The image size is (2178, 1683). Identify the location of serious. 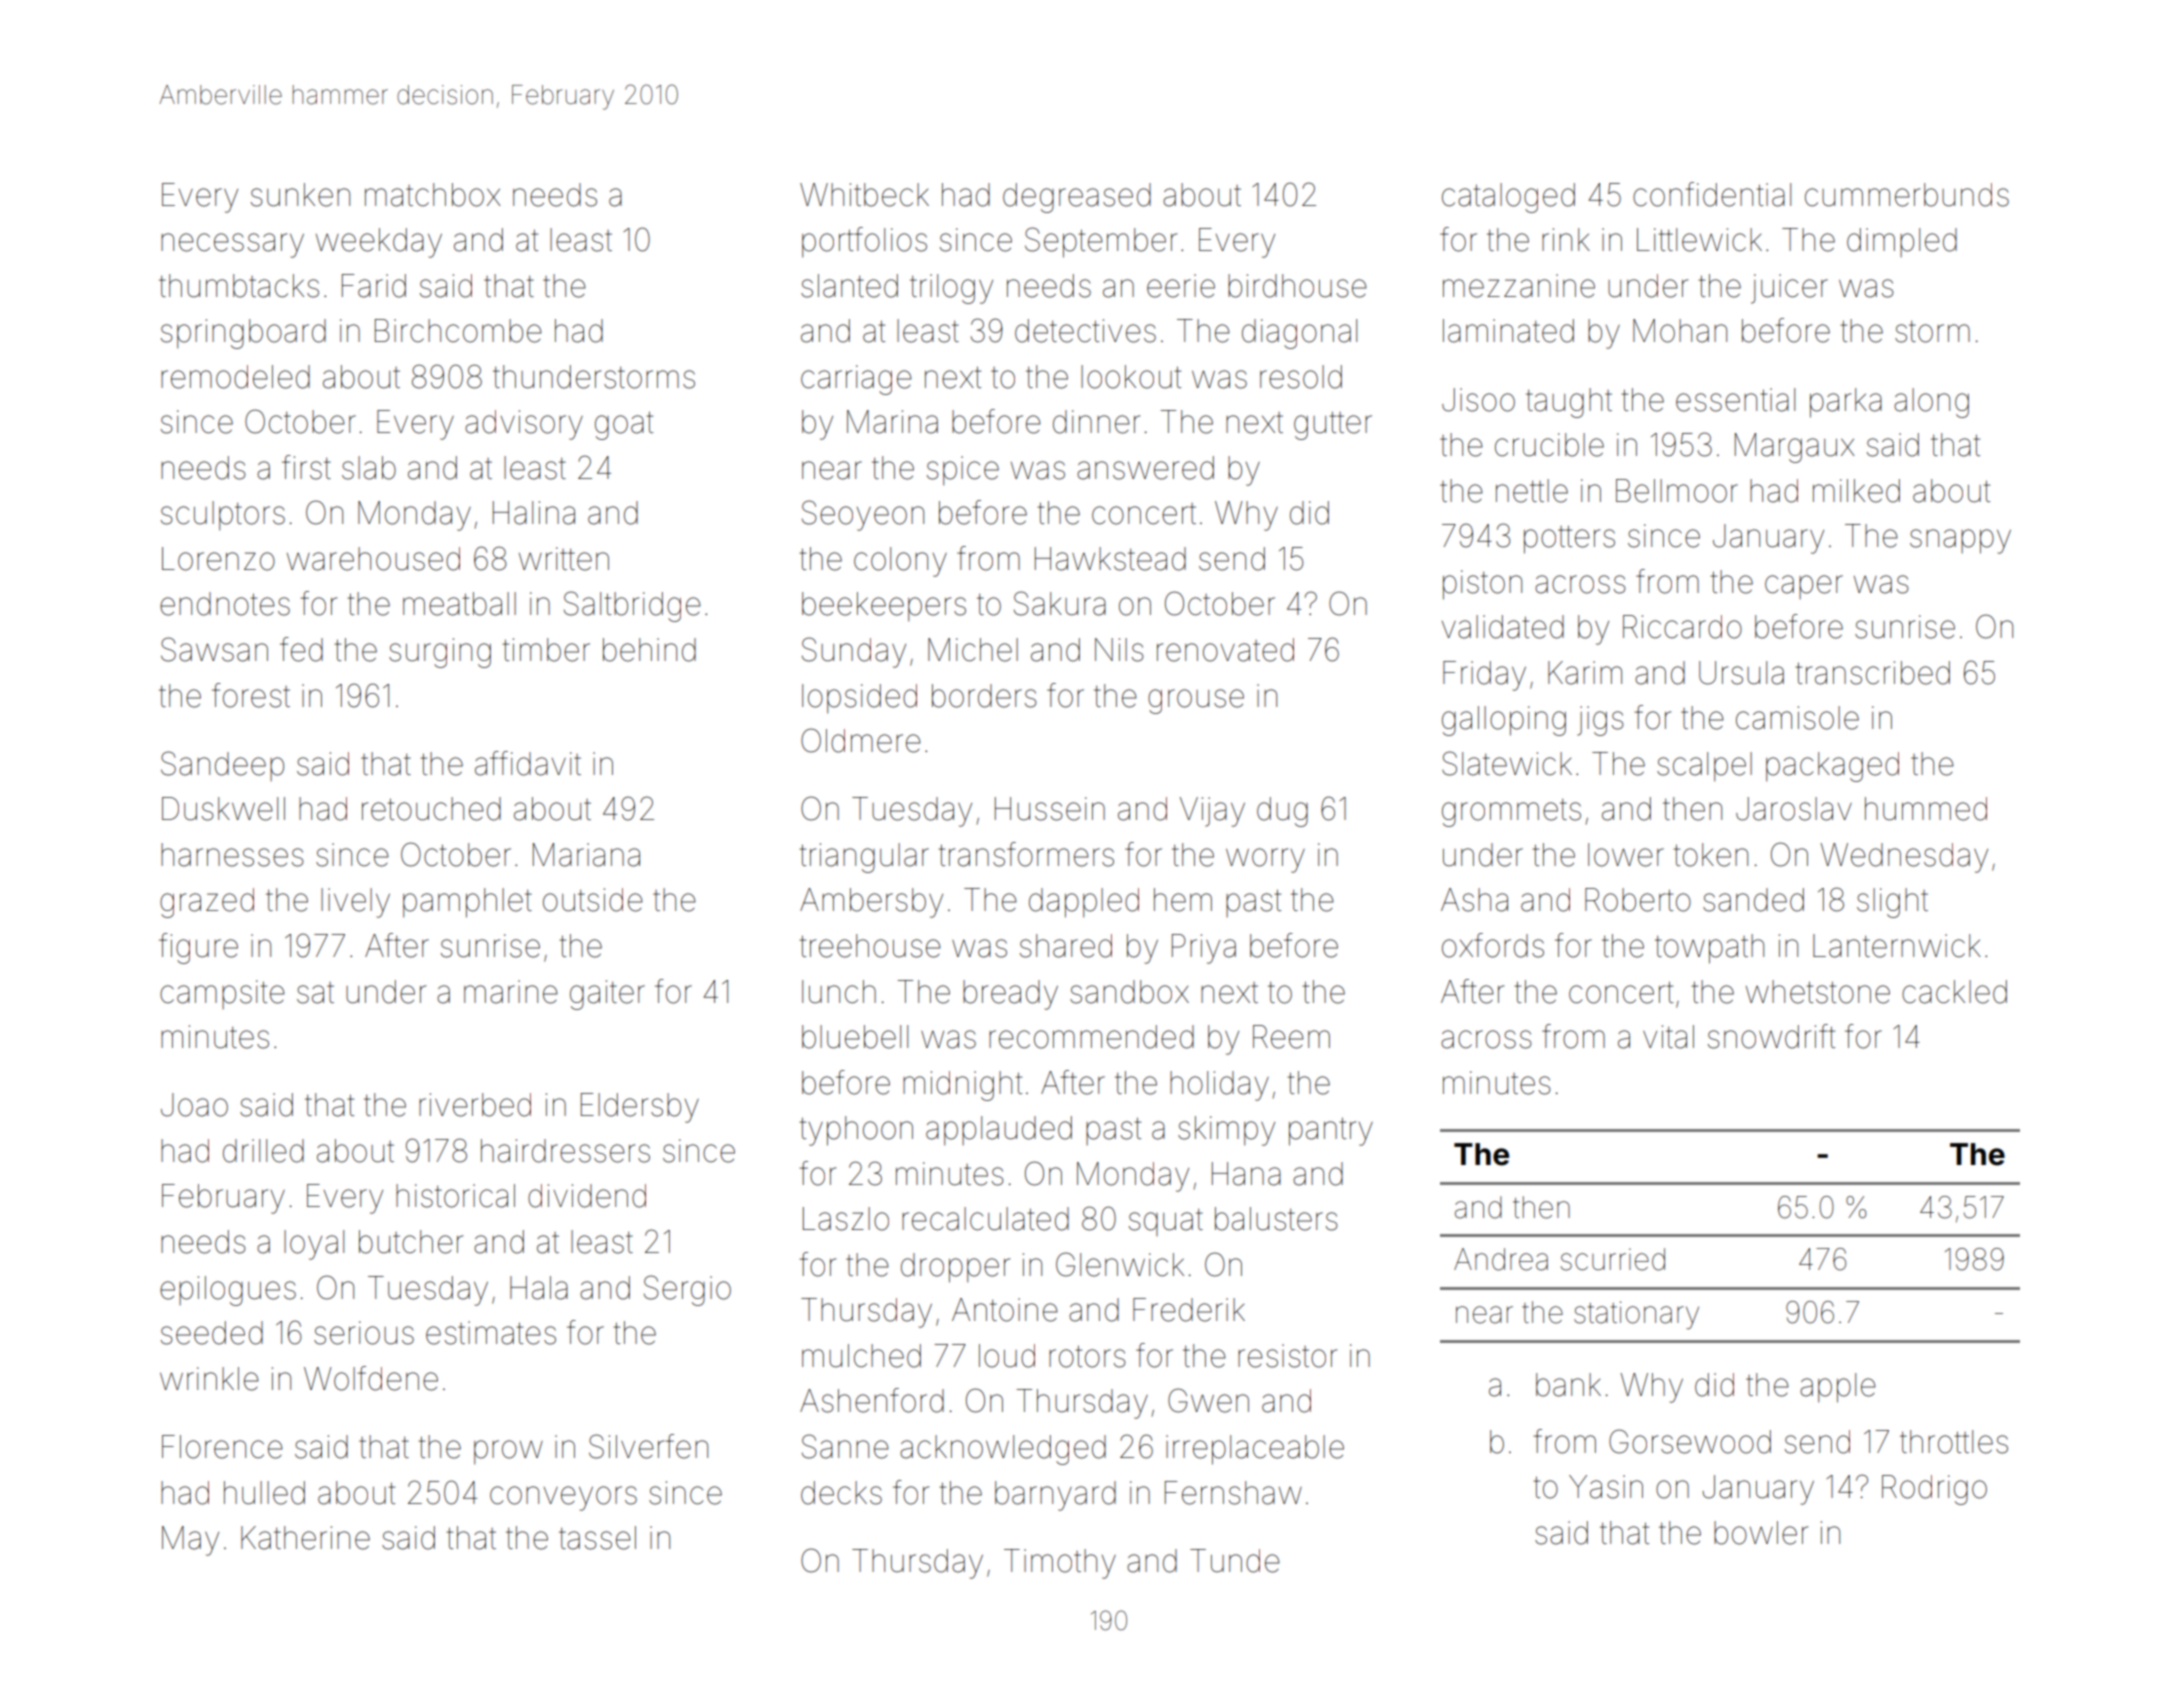
(364, 1333).
